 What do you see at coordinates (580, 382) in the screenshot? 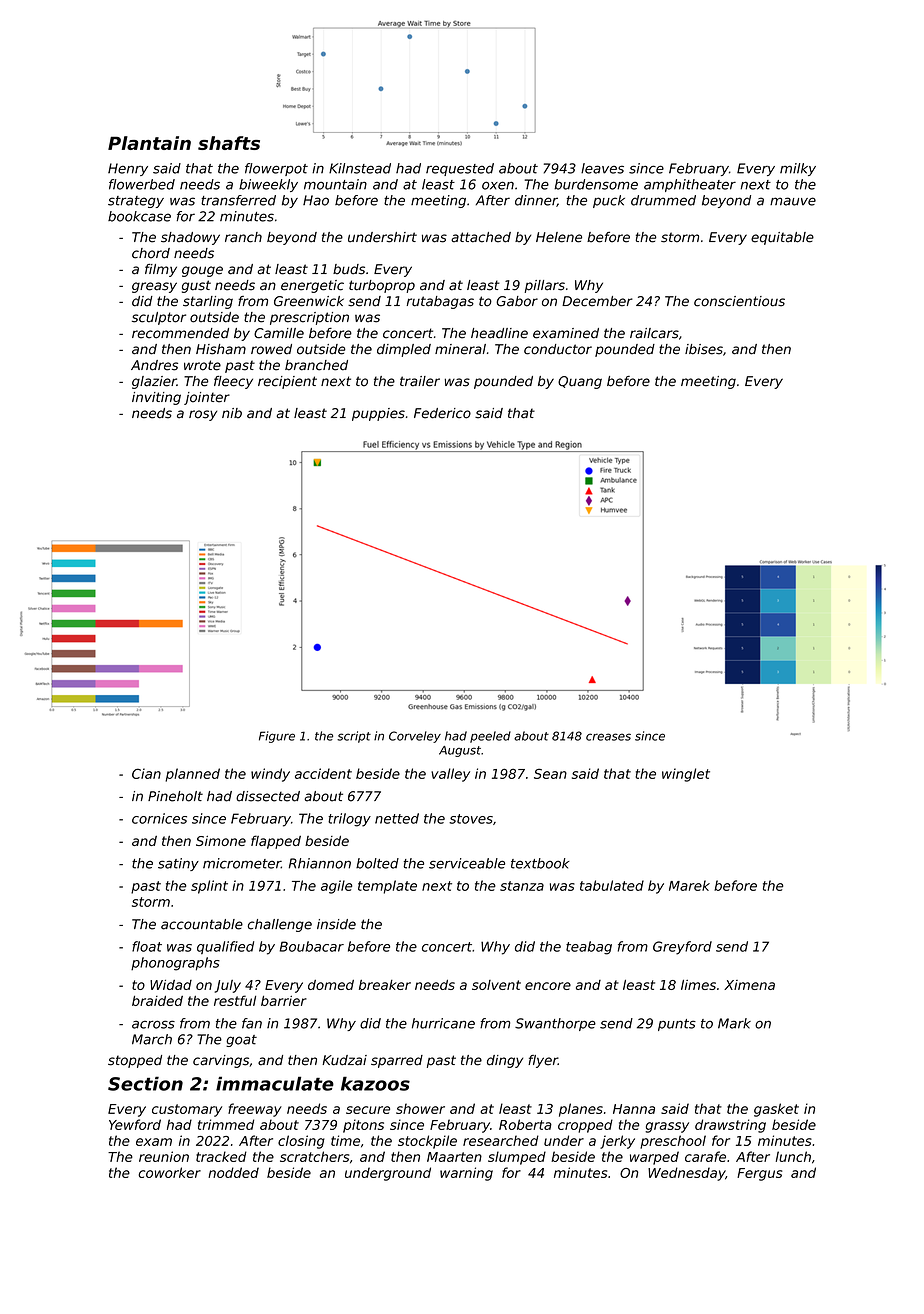
I see `Quang` at bounding box center [580, 382].
